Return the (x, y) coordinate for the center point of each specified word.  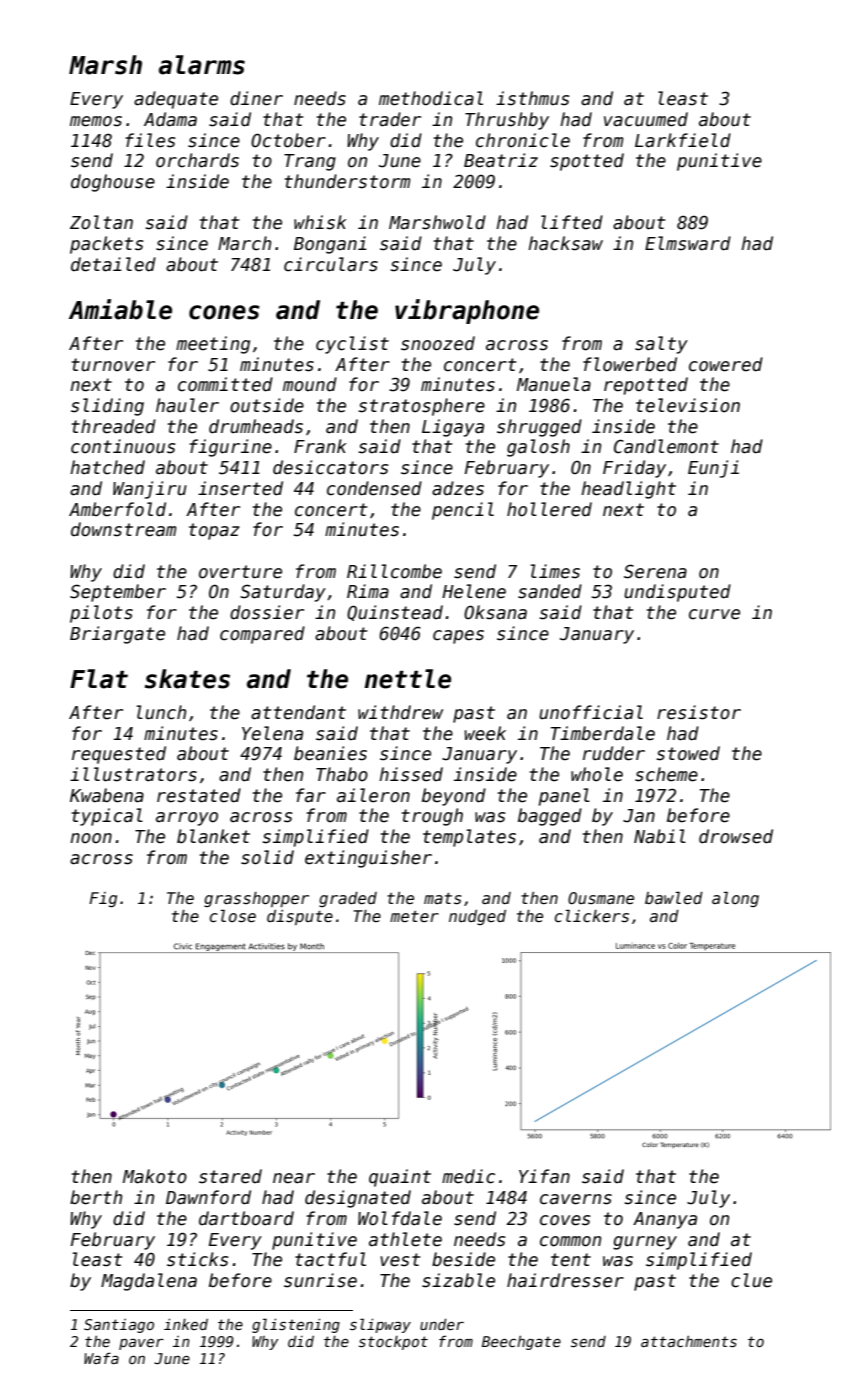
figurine (230, 448)
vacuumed (646, 119)
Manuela (554, 384)
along (735, 899)
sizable (458, 1280)
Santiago (119, 1326)
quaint (400, 1178)
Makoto (155, 1176)
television (688, 405)
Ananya (665, 1220)
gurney (645, 1243)
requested (119, 755)
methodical (431, 98)
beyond (454, 797)
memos (96, 121)
